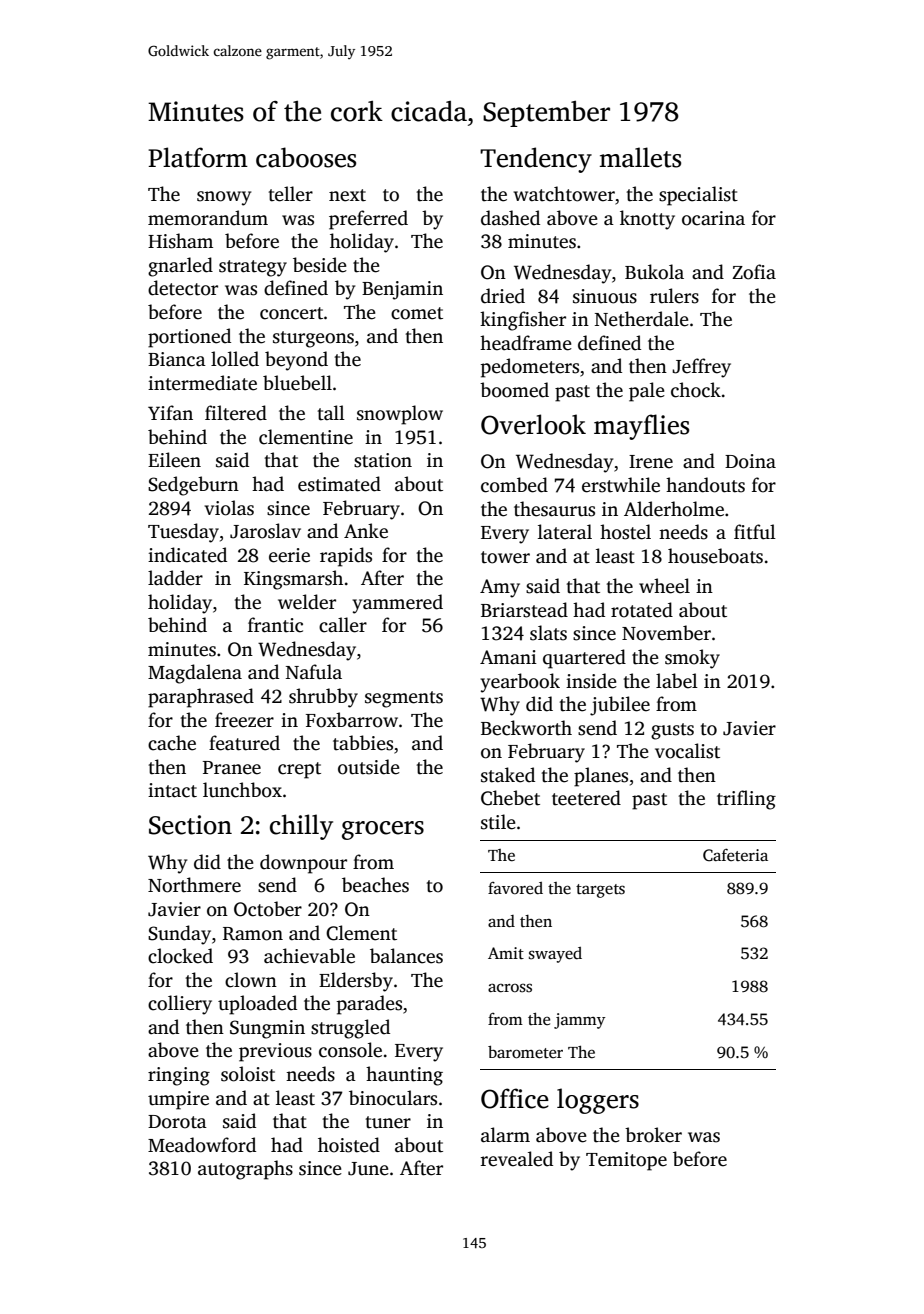 This document has width=924, height=1314. Describe the element at coordinates (674, 509) in the document. I see `Alderholme` at that location.
